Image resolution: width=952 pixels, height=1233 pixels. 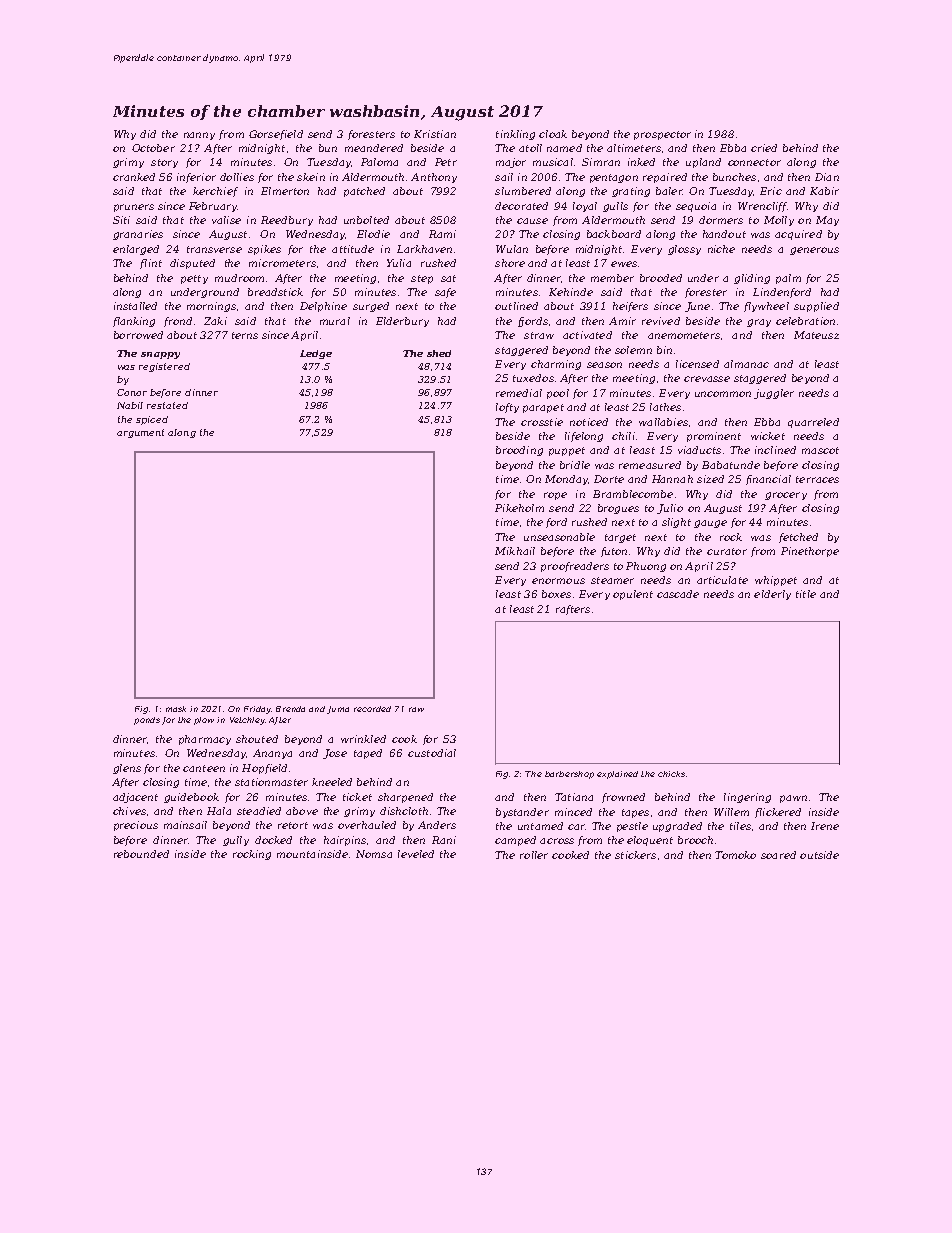 I want to click on bin, so click(x=664, y=350).
